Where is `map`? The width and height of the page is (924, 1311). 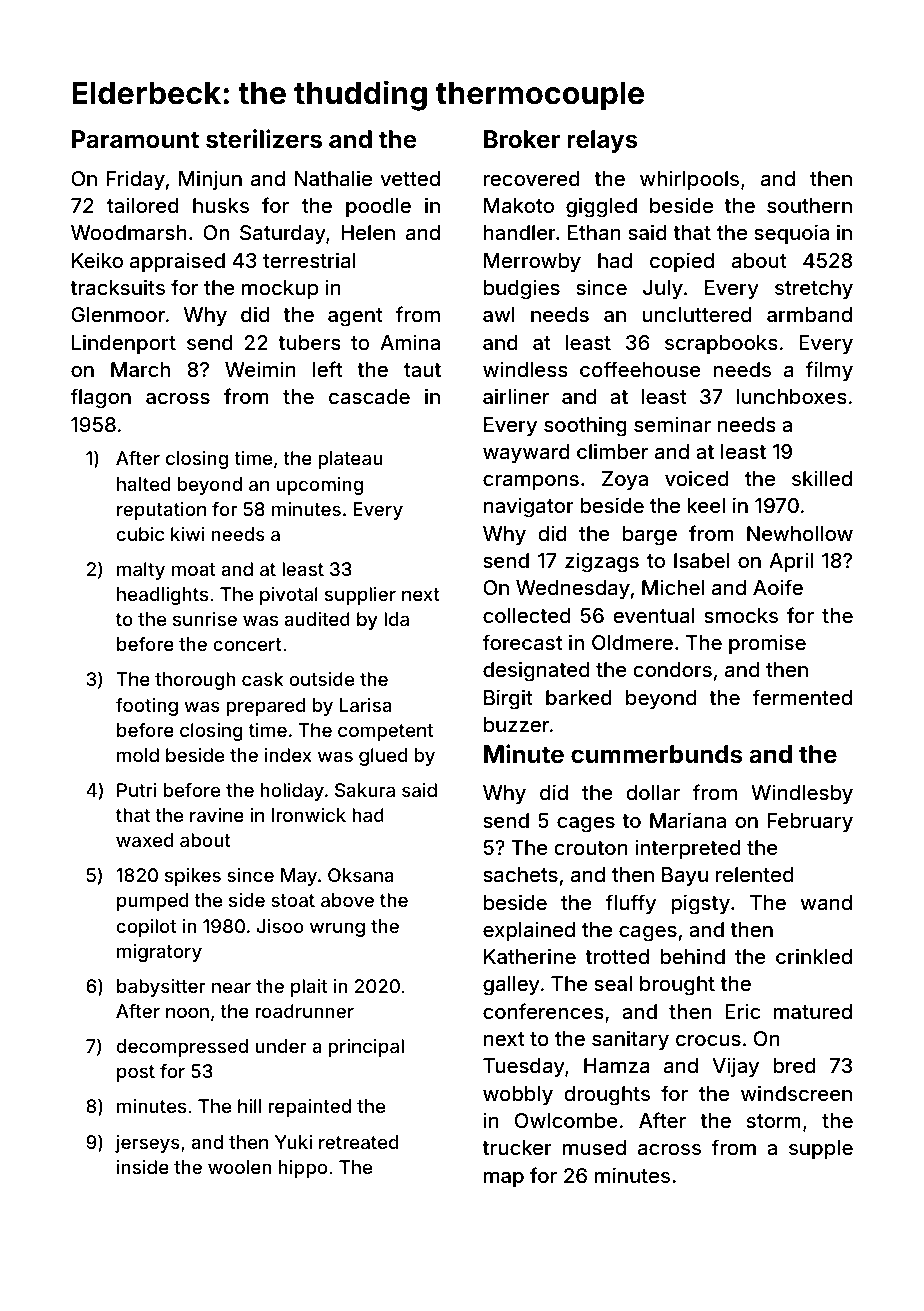 map is located at coordinates (504, 1179).
